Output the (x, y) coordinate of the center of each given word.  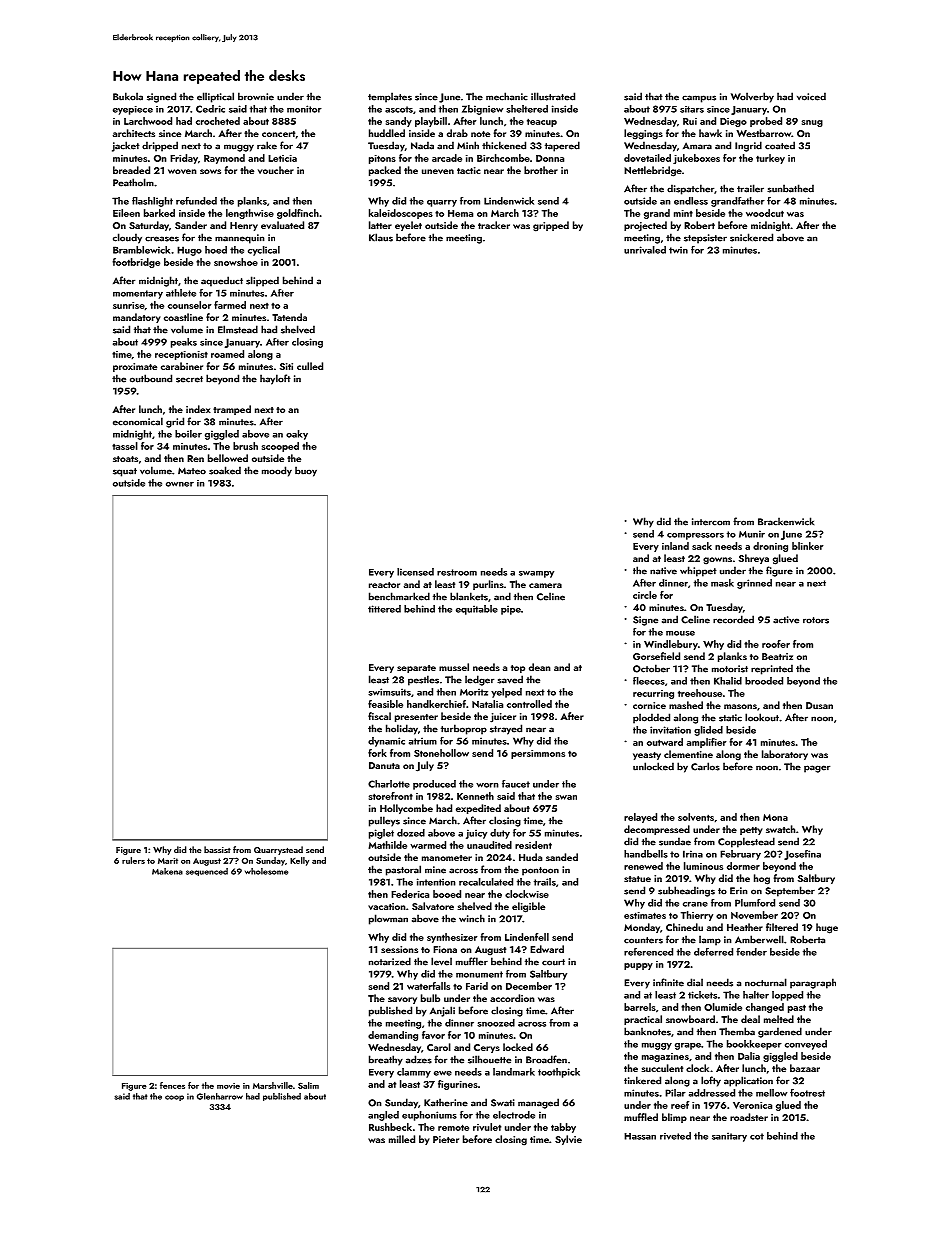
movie (228, 1086)
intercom (711, 522)
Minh (468, 145)
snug (812, 123)
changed (765, 1008)
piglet (381, 834)
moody (277, 471)
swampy (536, 574)
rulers (133, 860)
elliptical (215, 97)
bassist (217, 849)
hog (762, 879)
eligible (528, 907)
